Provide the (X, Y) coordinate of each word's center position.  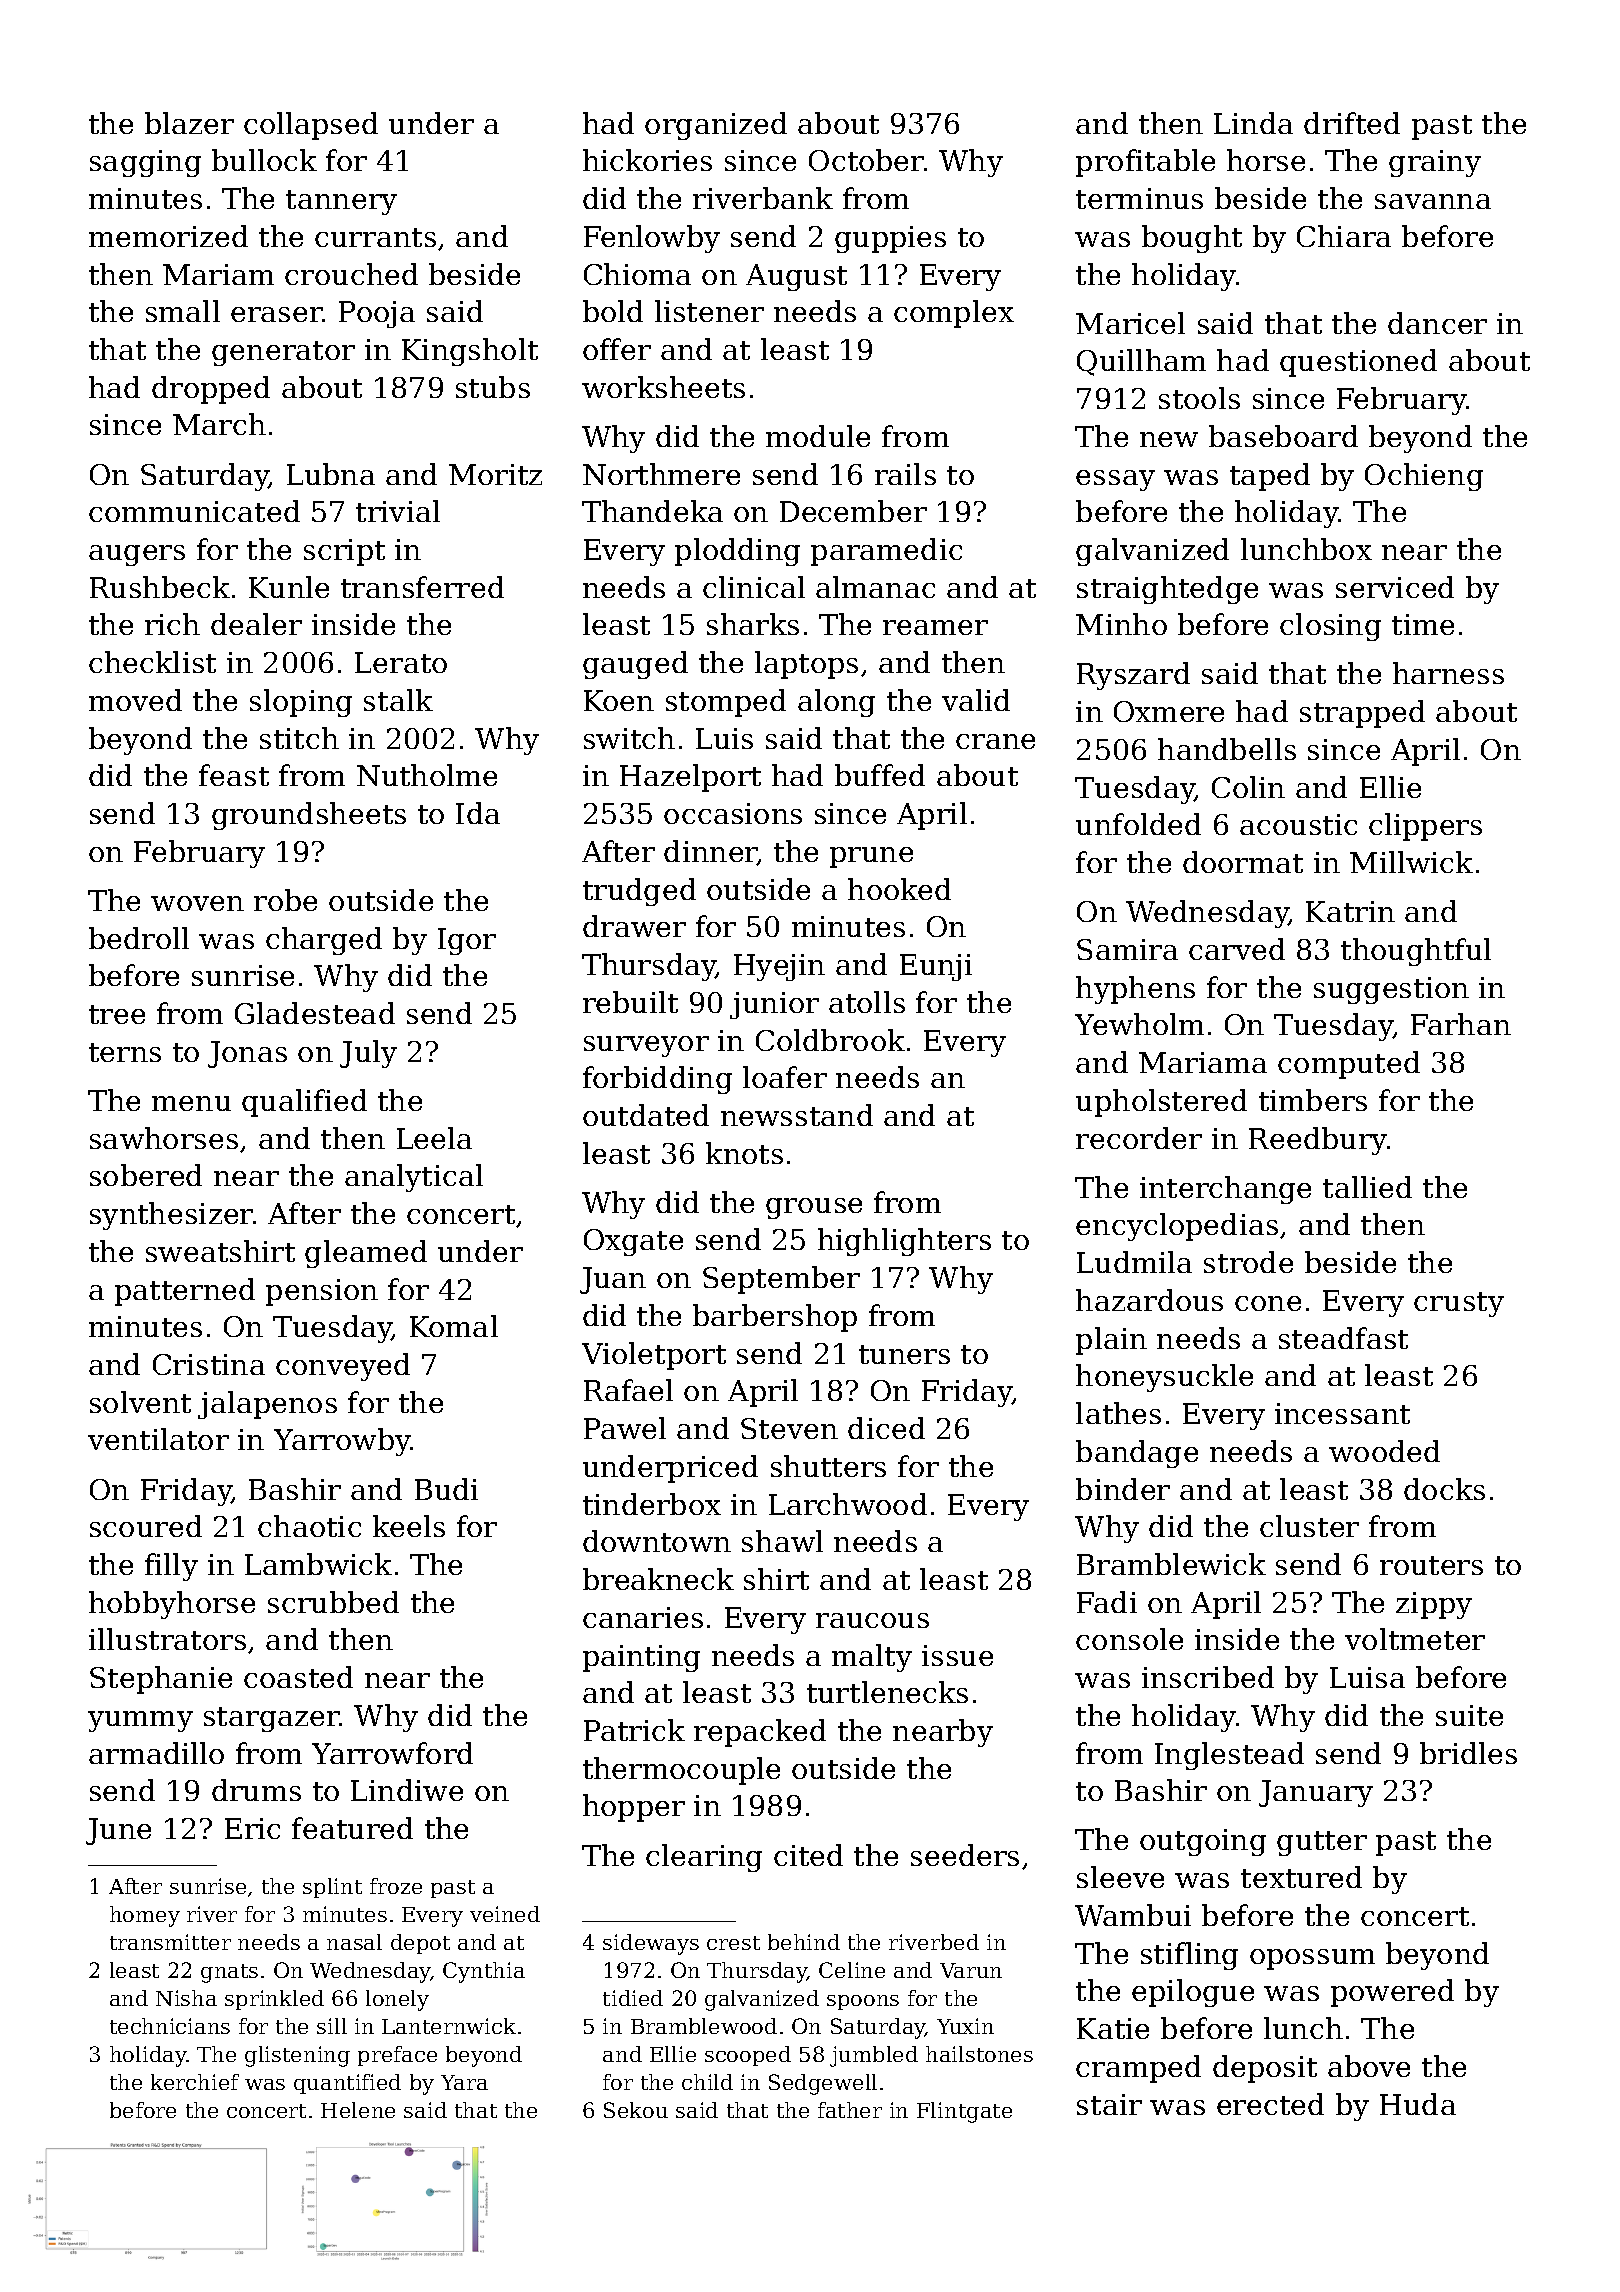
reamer (935, 627)
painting (641, 1658)
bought (1192, 239)
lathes (1118, 1413)
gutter (1322, 1843)
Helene (358, 2110)
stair (1109, 2104)
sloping (301, 703)
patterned (185, 1292)
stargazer (272, 1719)
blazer (189, 123)
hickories (647, 160)
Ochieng (1424, 477)
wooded (1384, 1451)
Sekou (636, 2110)
